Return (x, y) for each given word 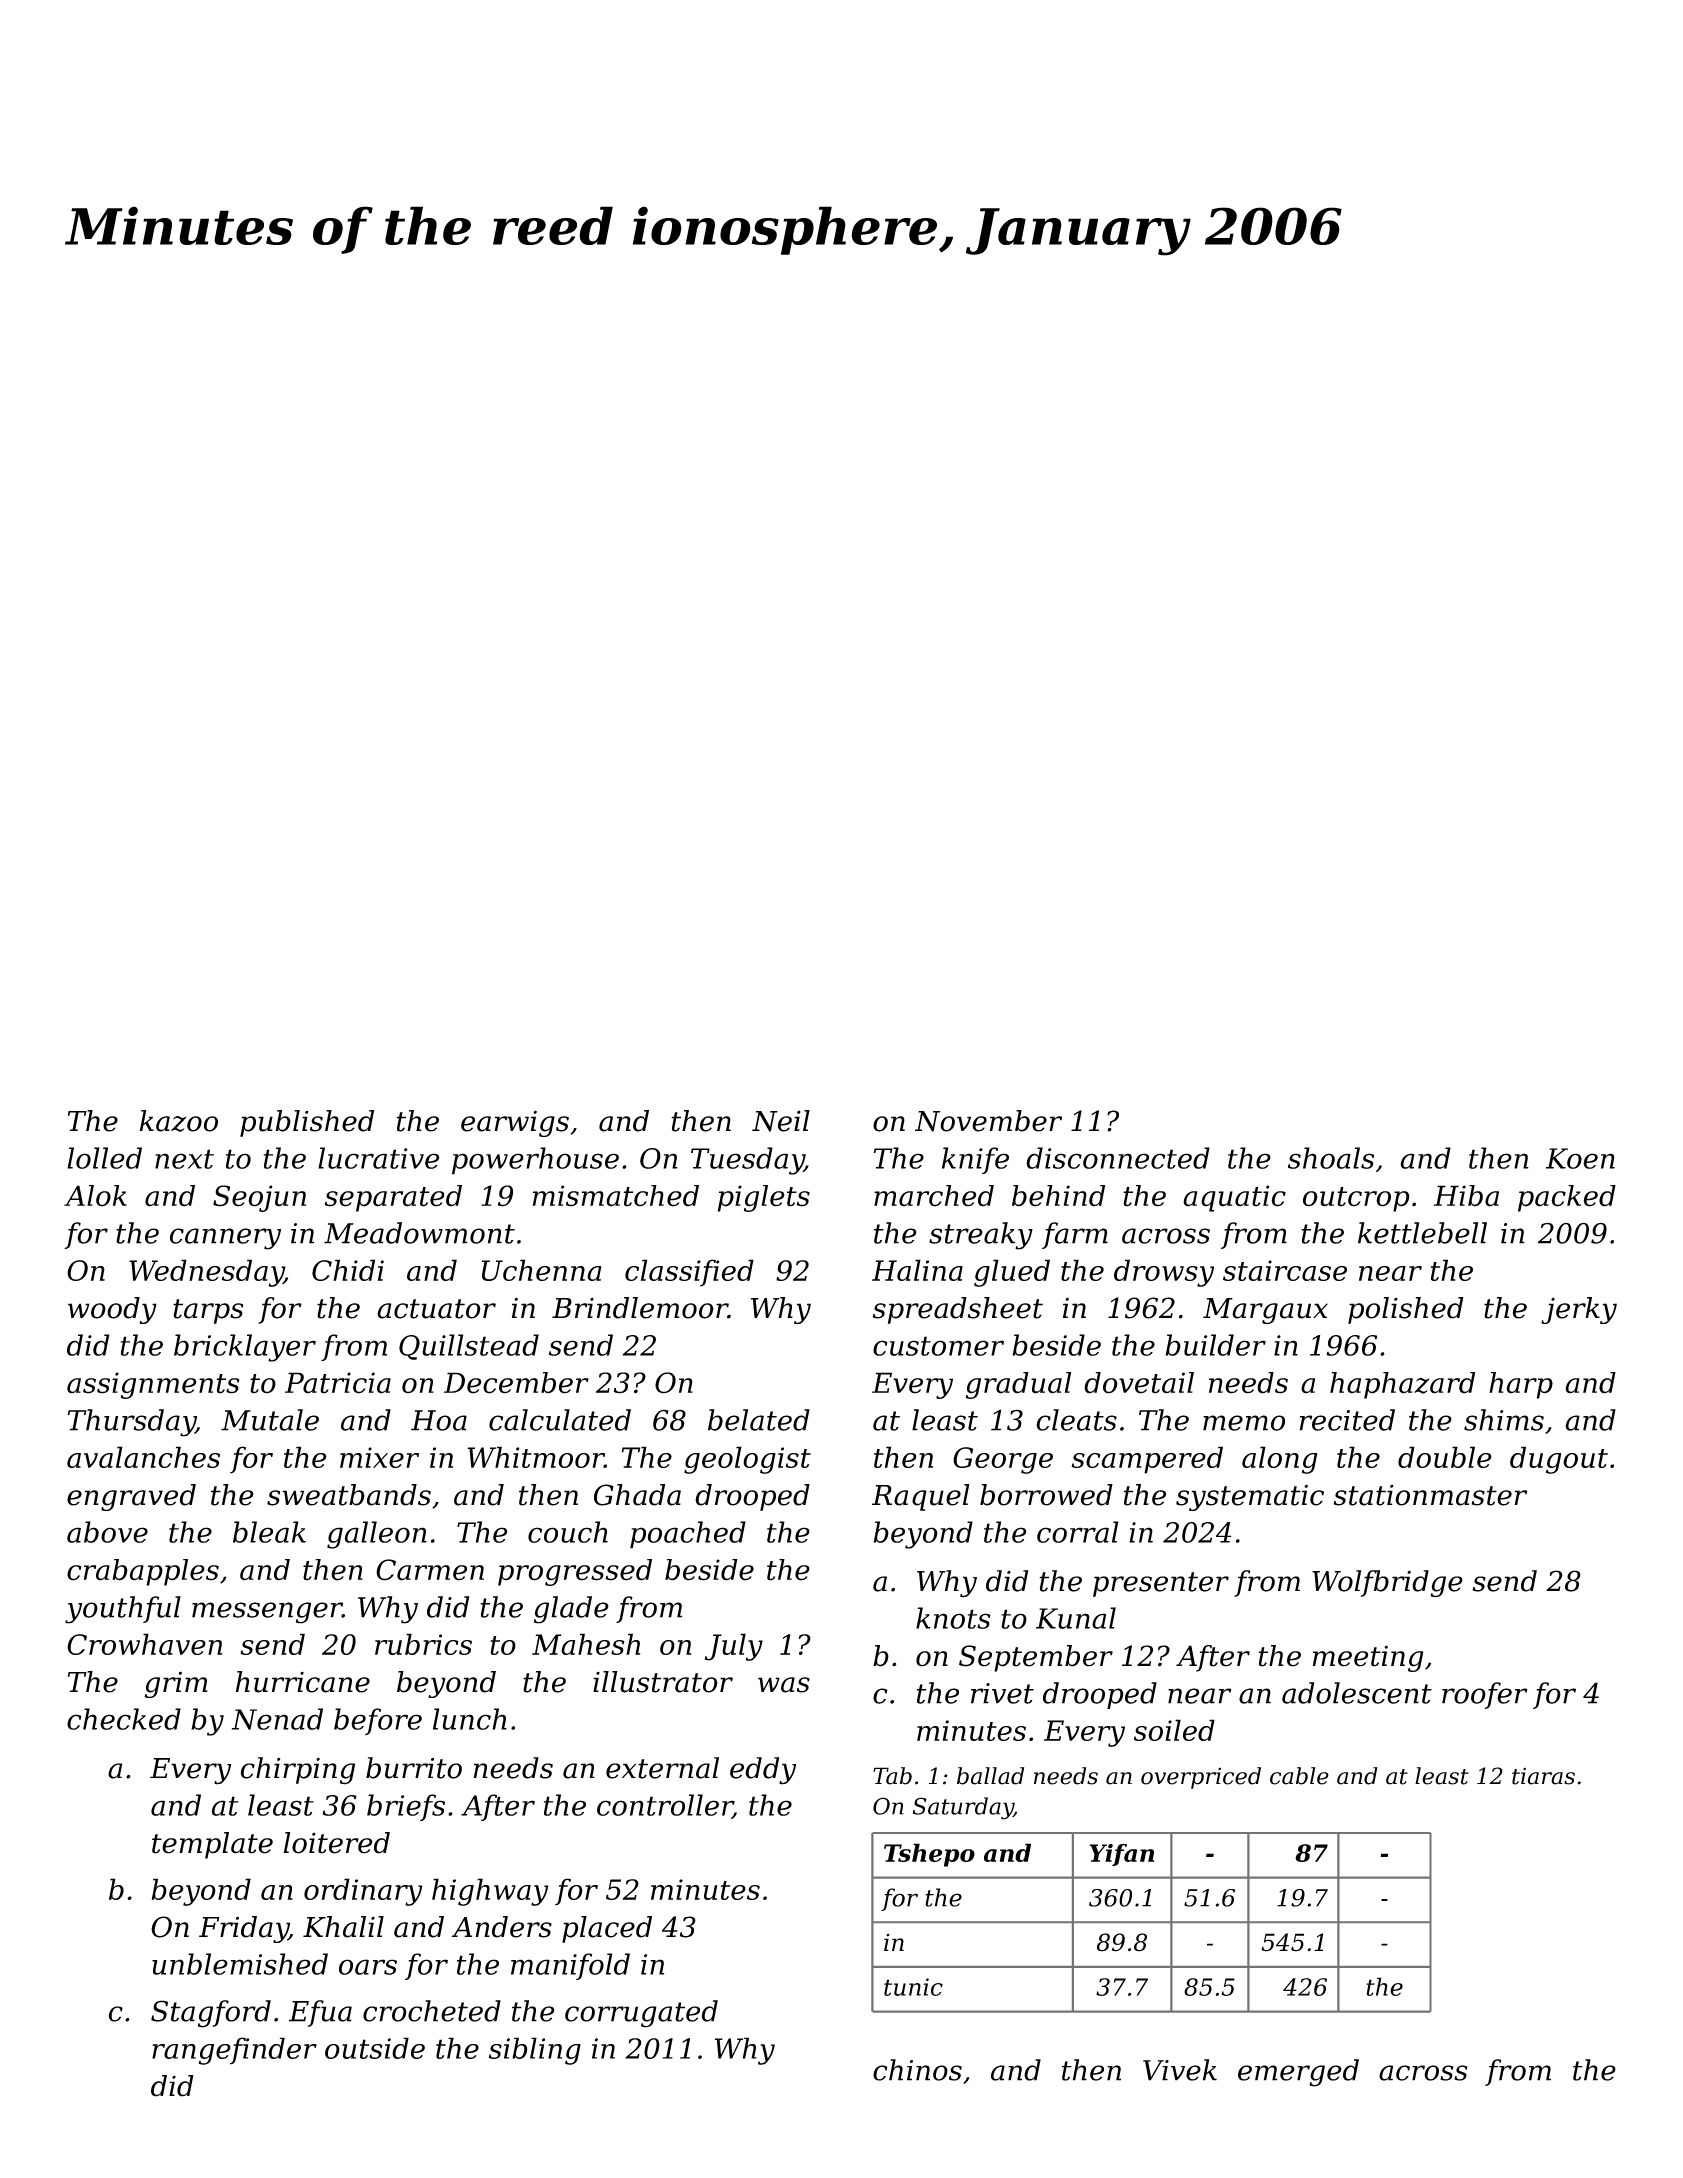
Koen (1580, 1158)
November (988, 1121)
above (107, 1532)
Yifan (1121, 1854)
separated (393, 1198)
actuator (436, 1309)
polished (1406, 1310)
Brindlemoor (640, 1308)
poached (688, 1535)
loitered (337, 1843)
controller (665, 1806)
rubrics (423, 1644)
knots (953, 1618)
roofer (1485, 1695)
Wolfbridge (1387, 1584)
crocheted (432, 2011)
